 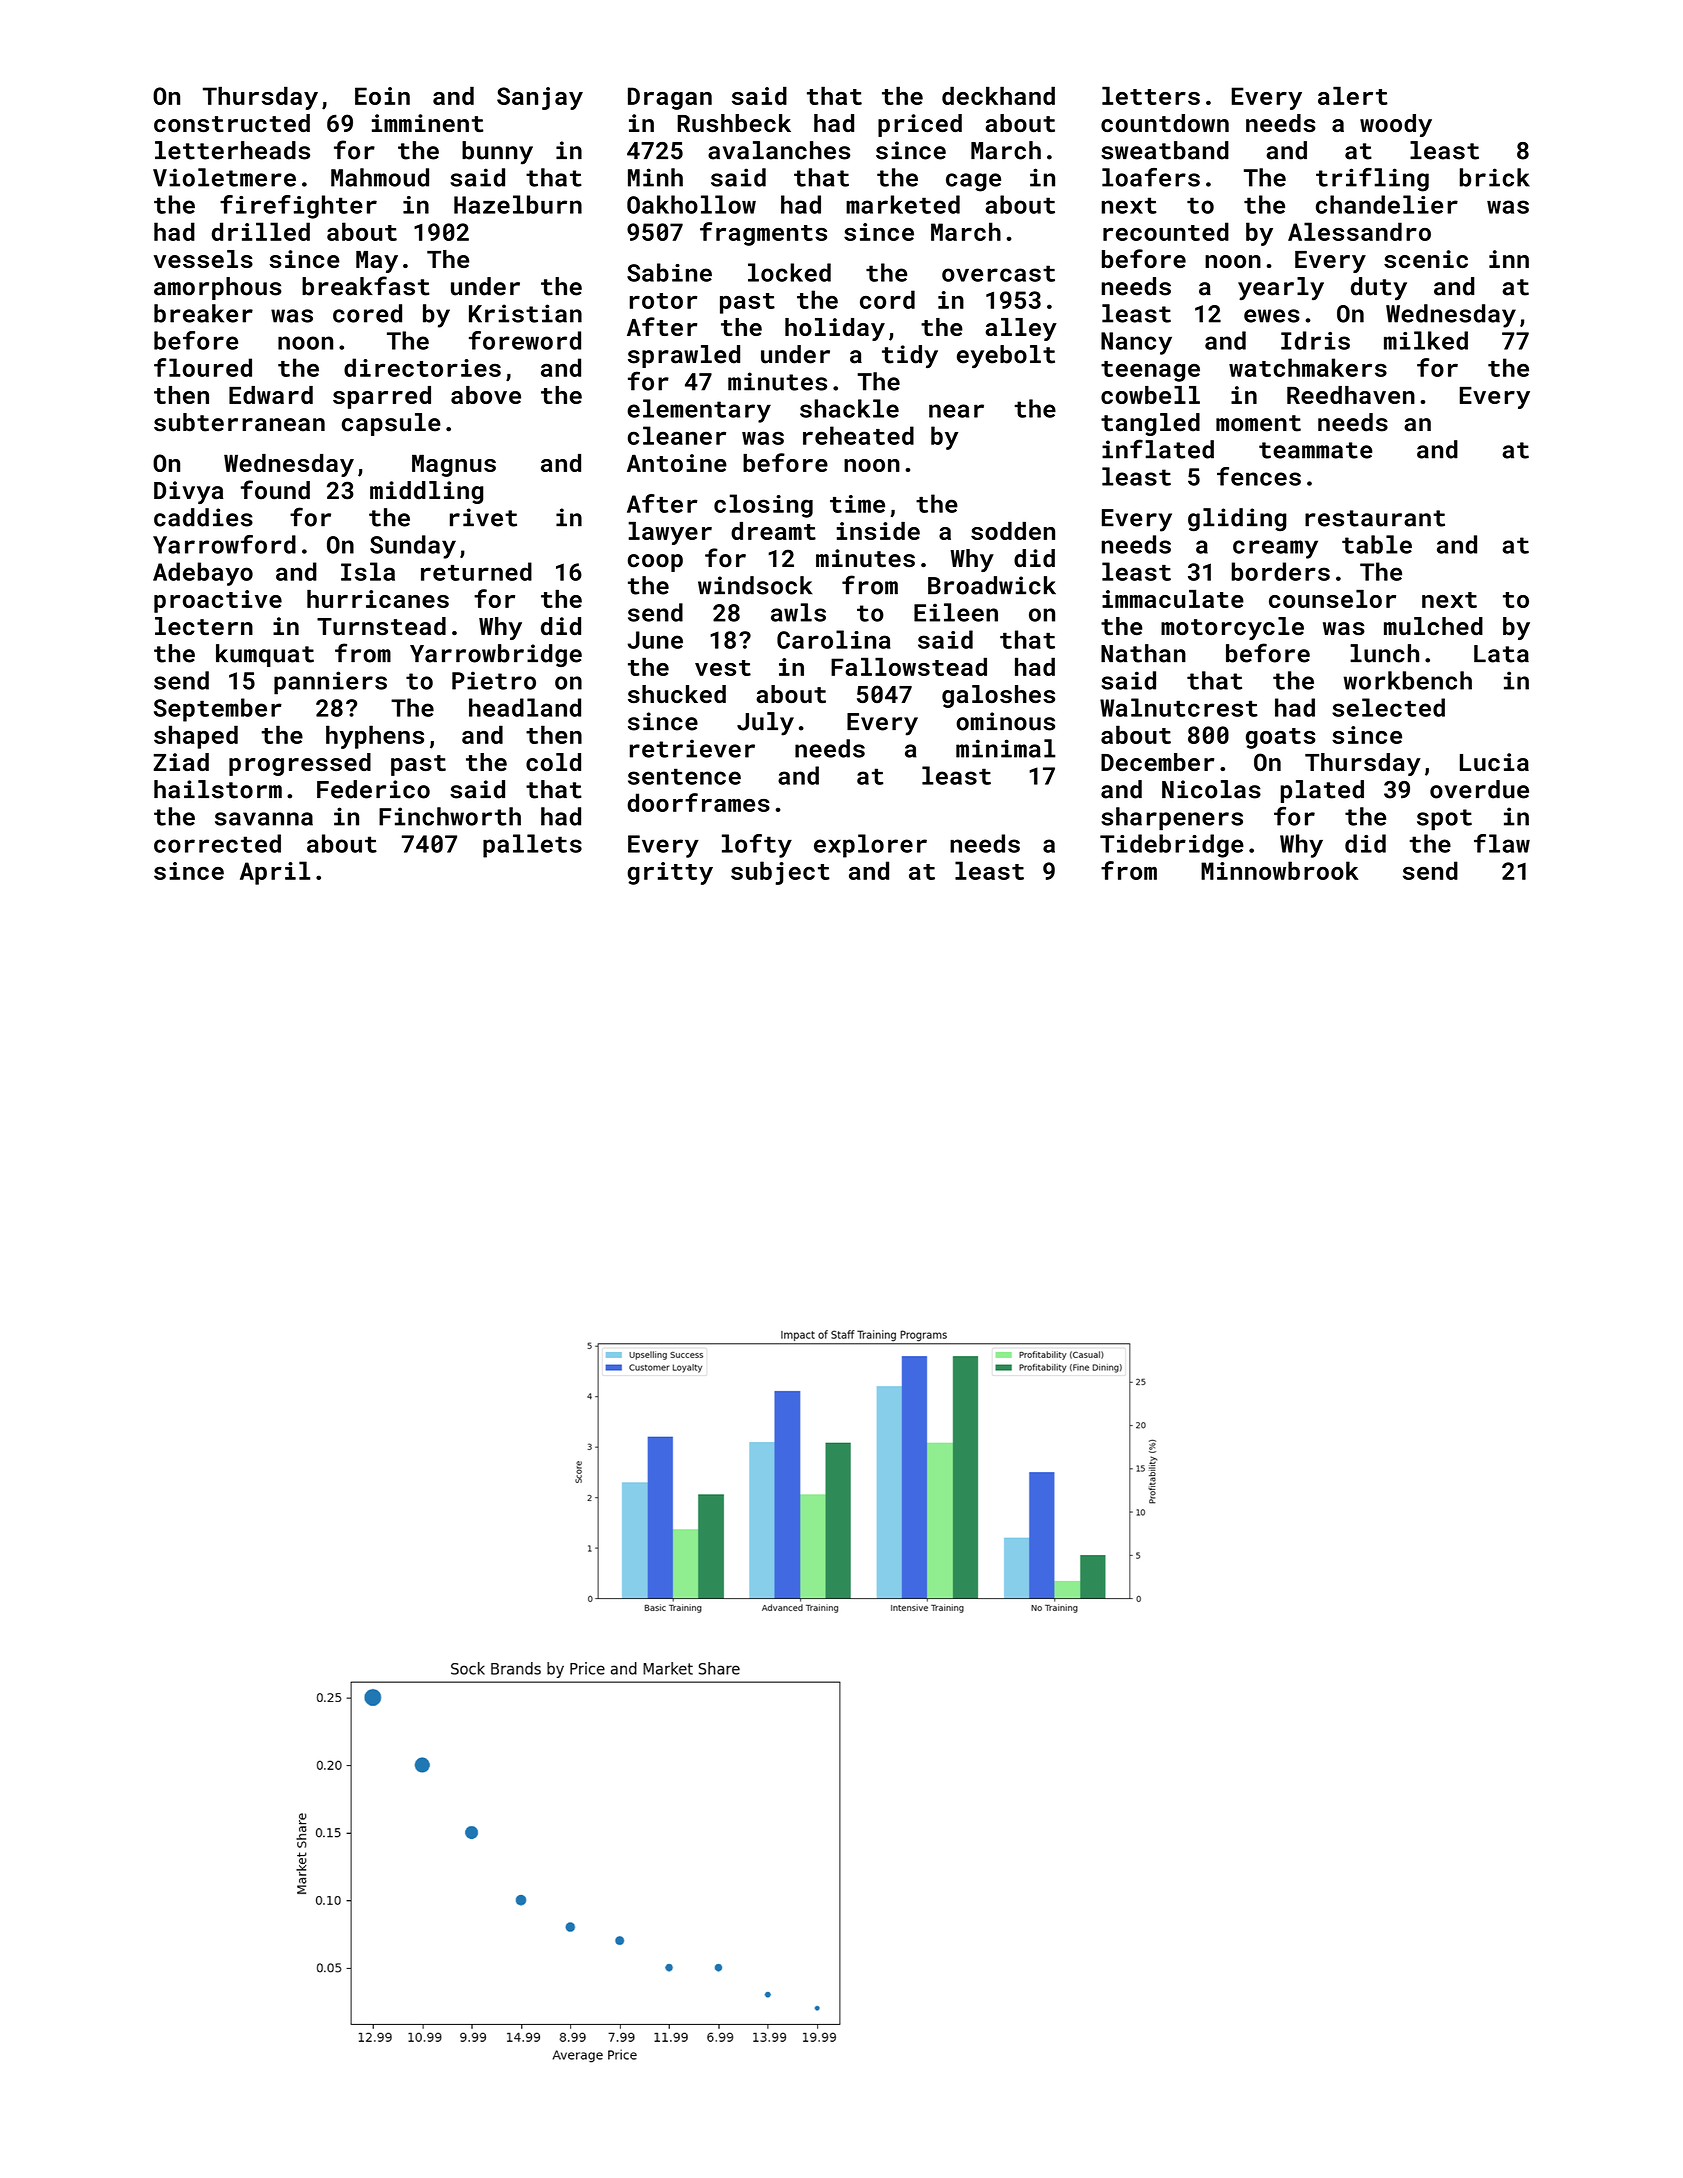 I want to click on found, so click(x=275, y=490).
